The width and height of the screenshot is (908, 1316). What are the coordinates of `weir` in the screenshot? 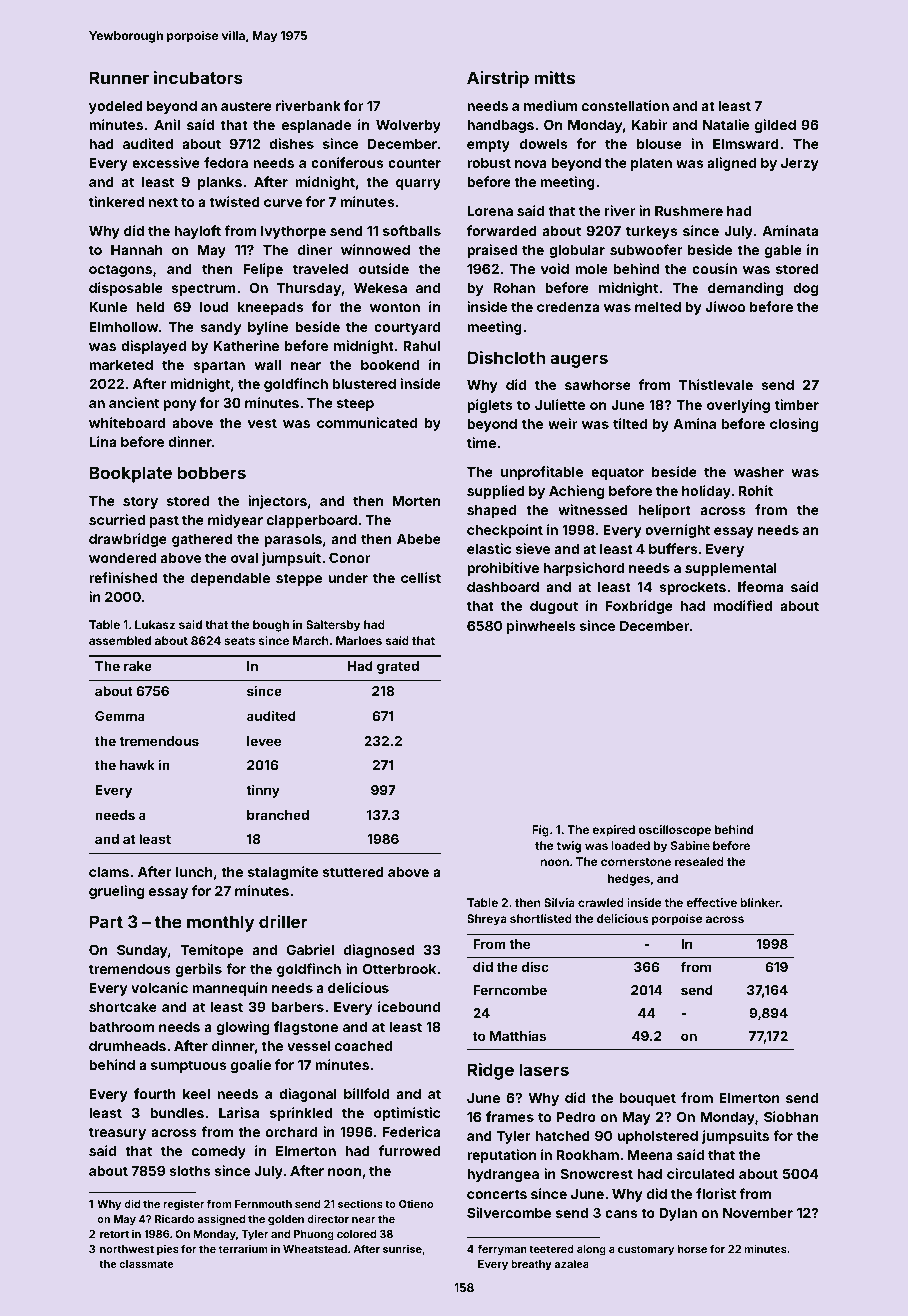 It's located at (562, 423).
